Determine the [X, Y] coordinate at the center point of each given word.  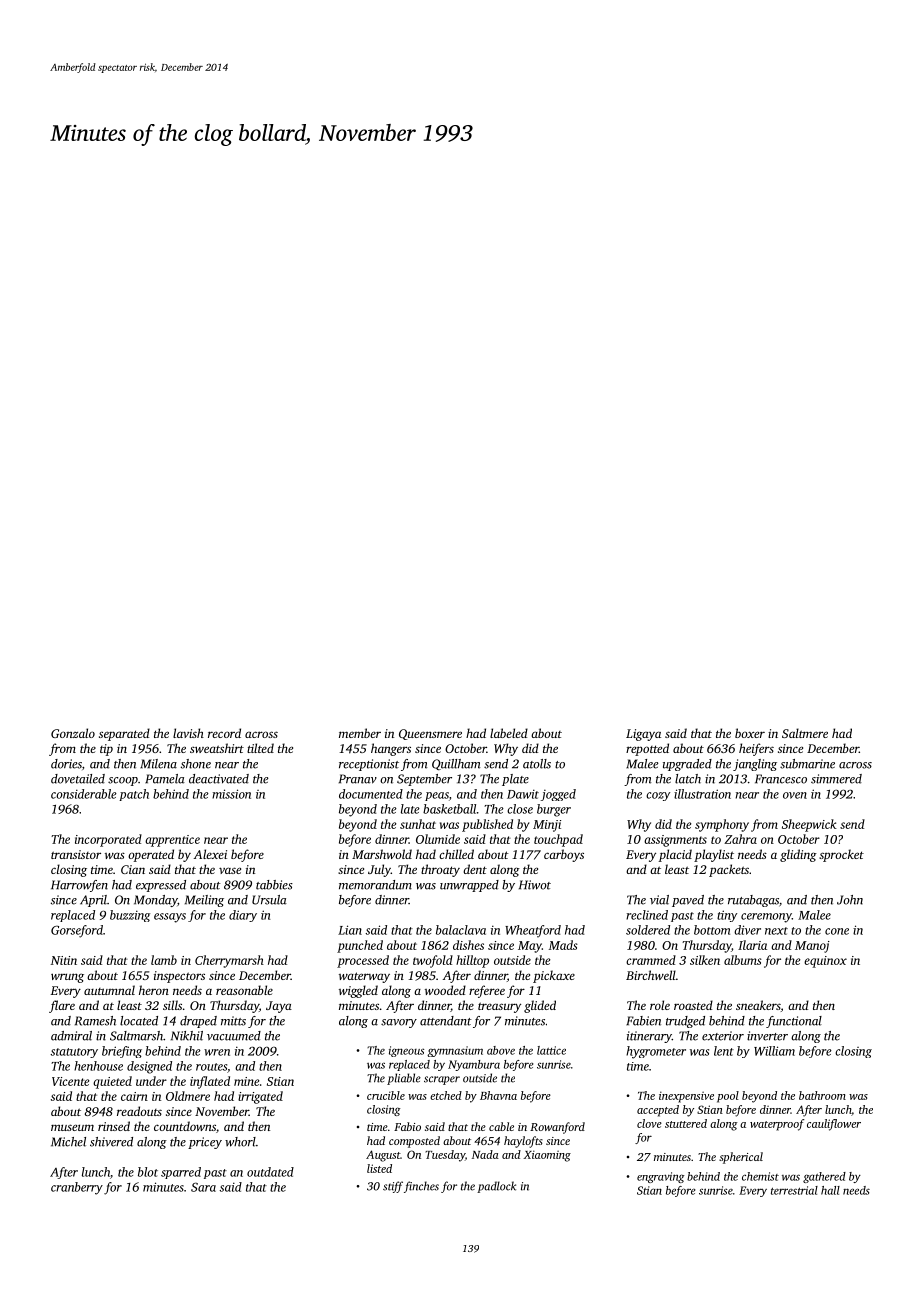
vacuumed [234, 1036]
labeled [509, 733]
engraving [660, 1177]
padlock [496, 1187]
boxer [750, 733]
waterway [364, 977]
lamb [164, 960]
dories [66, 764]
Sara [203, 1187]
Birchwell [651, 975]
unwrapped [469, 886]
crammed [651, 960]
